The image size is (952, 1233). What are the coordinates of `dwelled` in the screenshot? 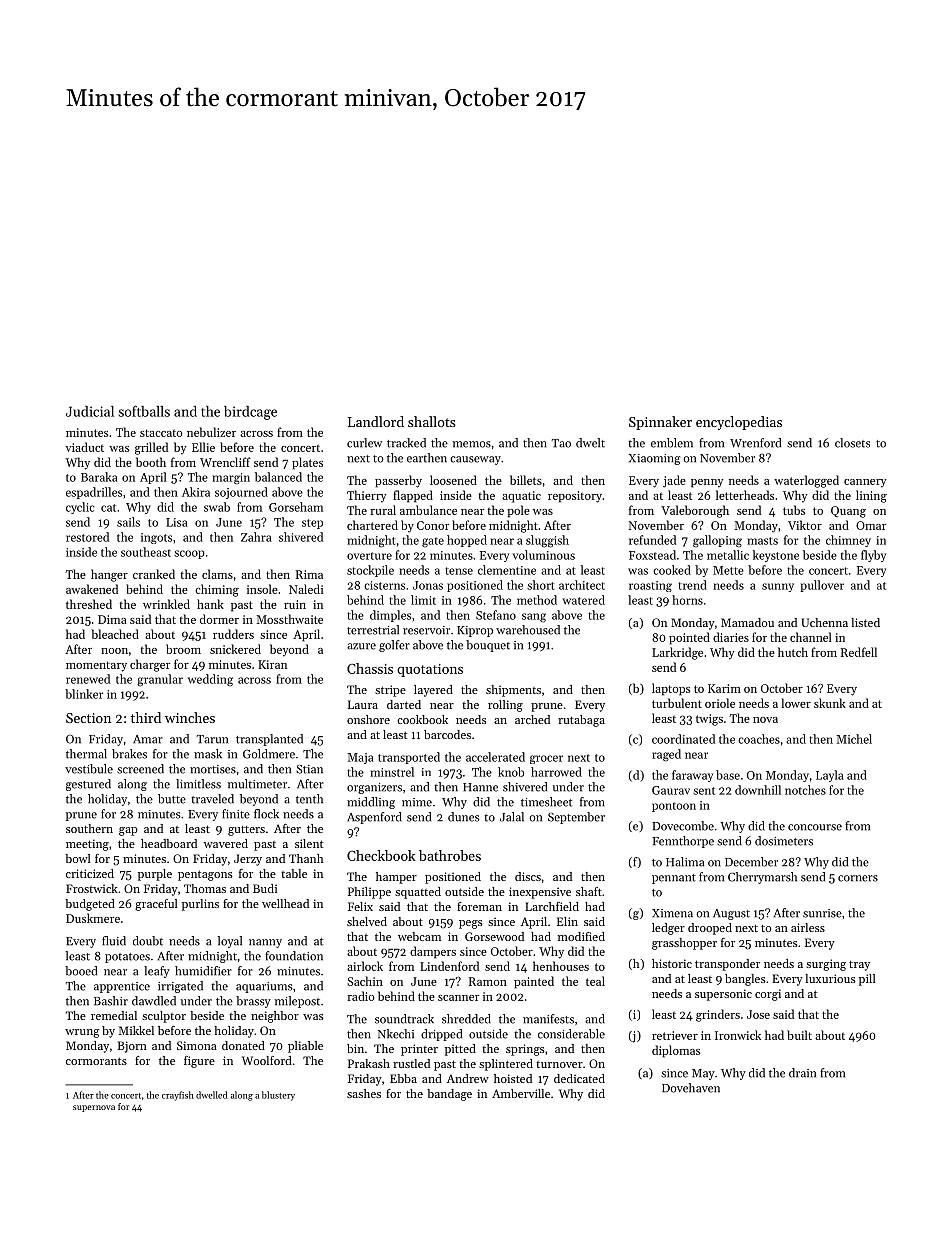 It's located at (212, 1095).
